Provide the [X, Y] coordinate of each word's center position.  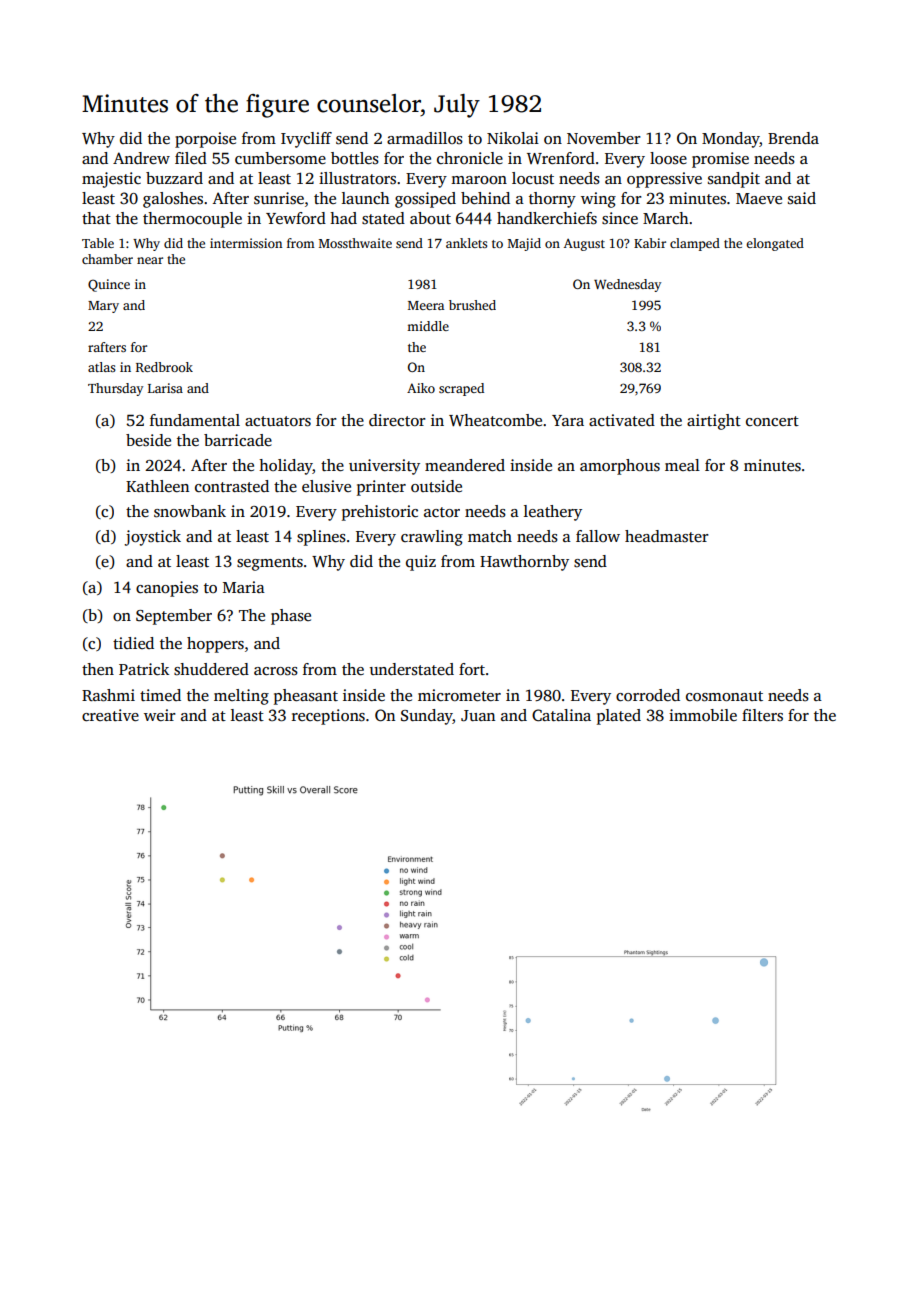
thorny [552, 200]
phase [291, 617]
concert [772, 421]
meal [682, 465]
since [620, 218]
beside [148, 440]
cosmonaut [724, 696]
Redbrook [164, 367]
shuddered [211, 669]
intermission [246, 243]
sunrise [279, 198]
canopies [167, 589]
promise [720, 160]
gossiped [425, 200]
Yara [568, 420]
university [384, 467]
